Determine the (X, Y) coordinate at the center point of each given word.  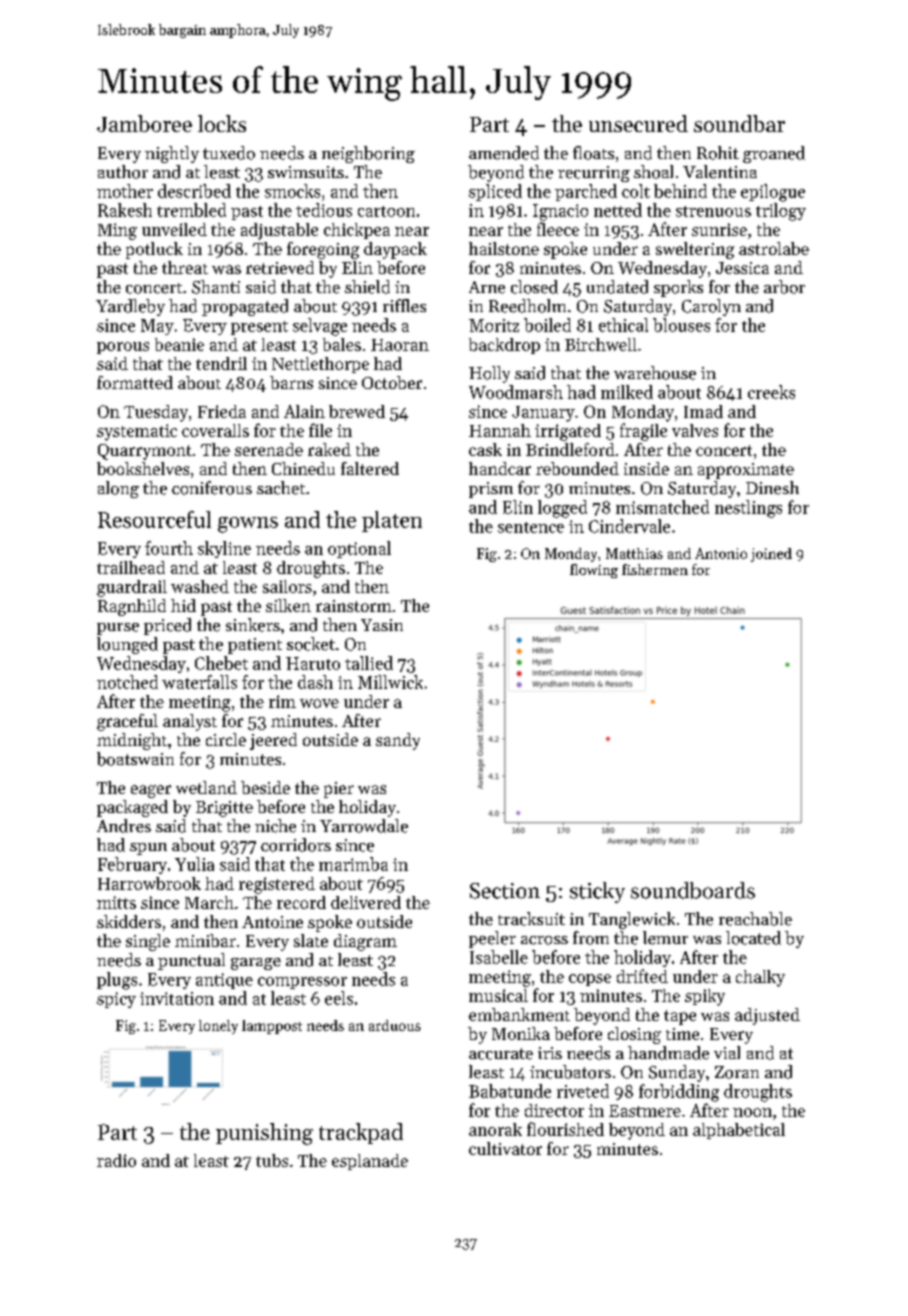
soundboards (693, 890)
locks (222, 123)
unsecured (638, 123)
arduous (395, 1025)
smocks (292, 191)
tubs (272, 1160)
